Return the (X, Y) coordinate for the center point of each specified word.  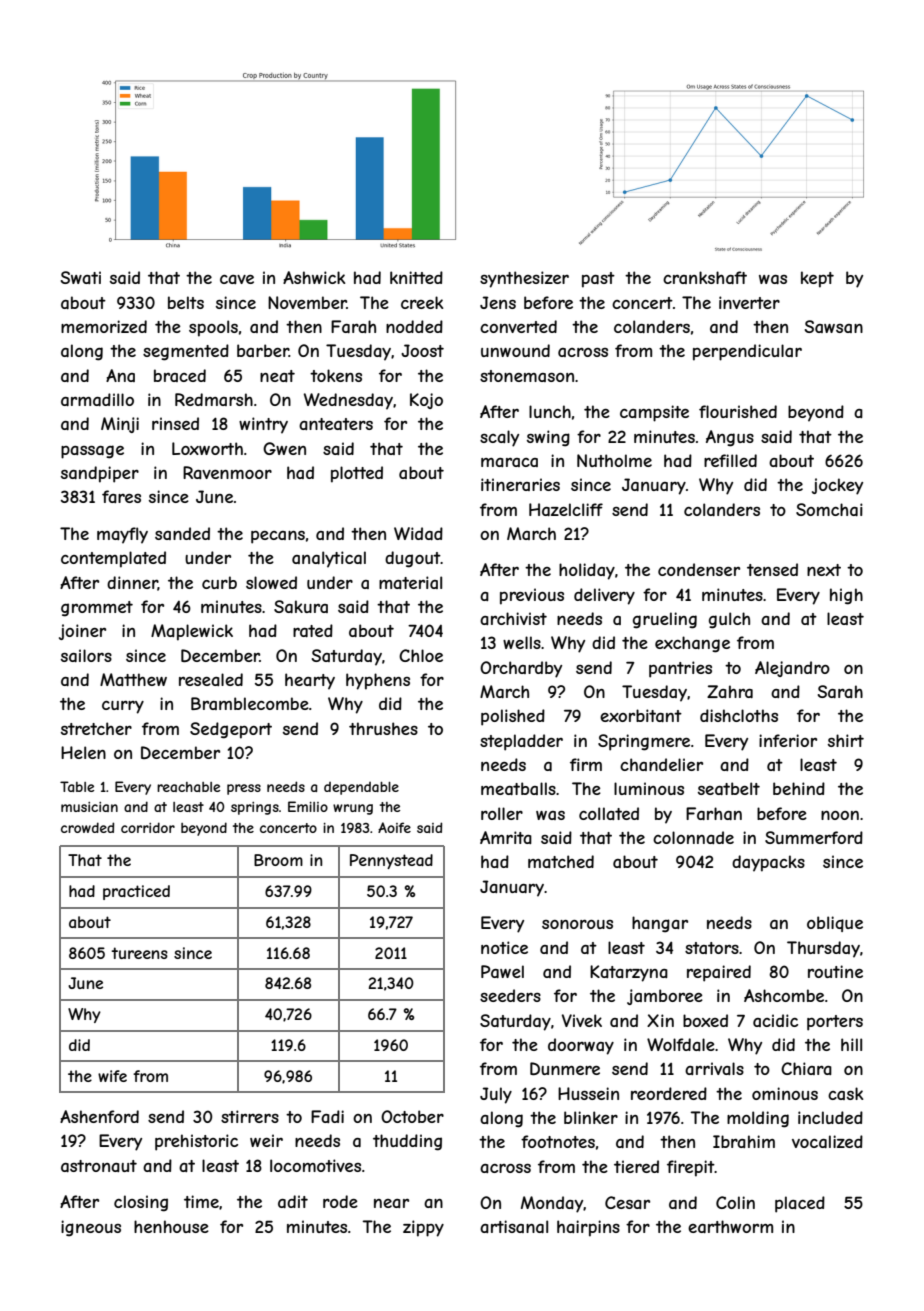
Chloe (421, 655)
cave (237, 279)
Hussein (588, 1093)
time (201, 1201)
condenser (699, 569)
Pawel (502, 971)
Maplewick (192, 632)
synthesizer (524, 279)
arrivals (714, 1068)
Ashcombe (784, 995)
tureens (139, 953)
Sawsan (834, 326)
